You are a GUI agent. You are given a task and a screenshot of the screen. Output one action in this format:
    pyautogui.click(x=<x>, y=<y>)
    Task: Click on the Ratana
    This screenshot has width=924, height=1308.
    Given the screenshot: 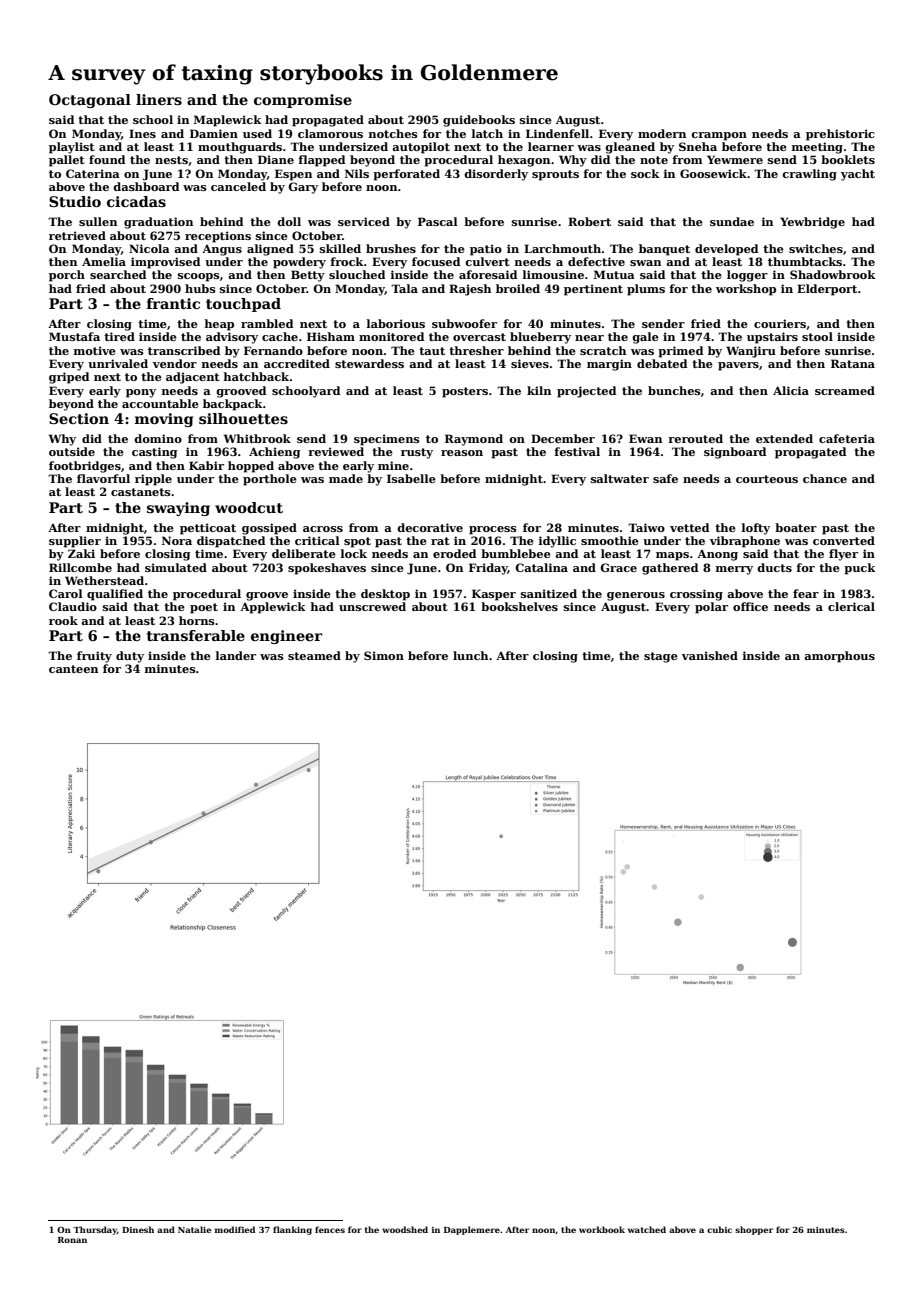 What is the action you would take?
    pyautogui.click(x=853, y=363)
